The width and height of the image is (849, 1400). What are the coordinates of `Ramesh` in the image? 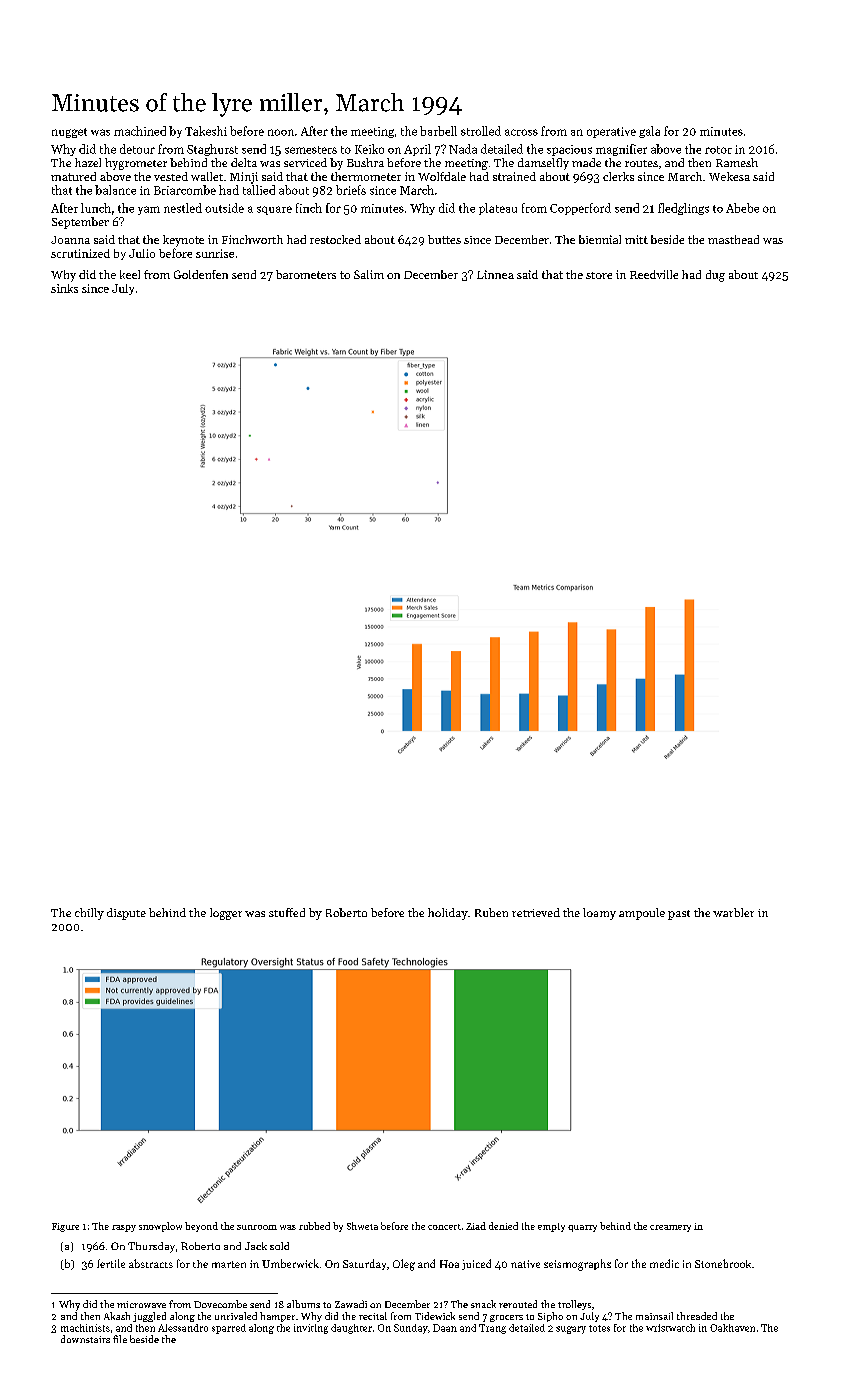 It's located at (737, 162).
